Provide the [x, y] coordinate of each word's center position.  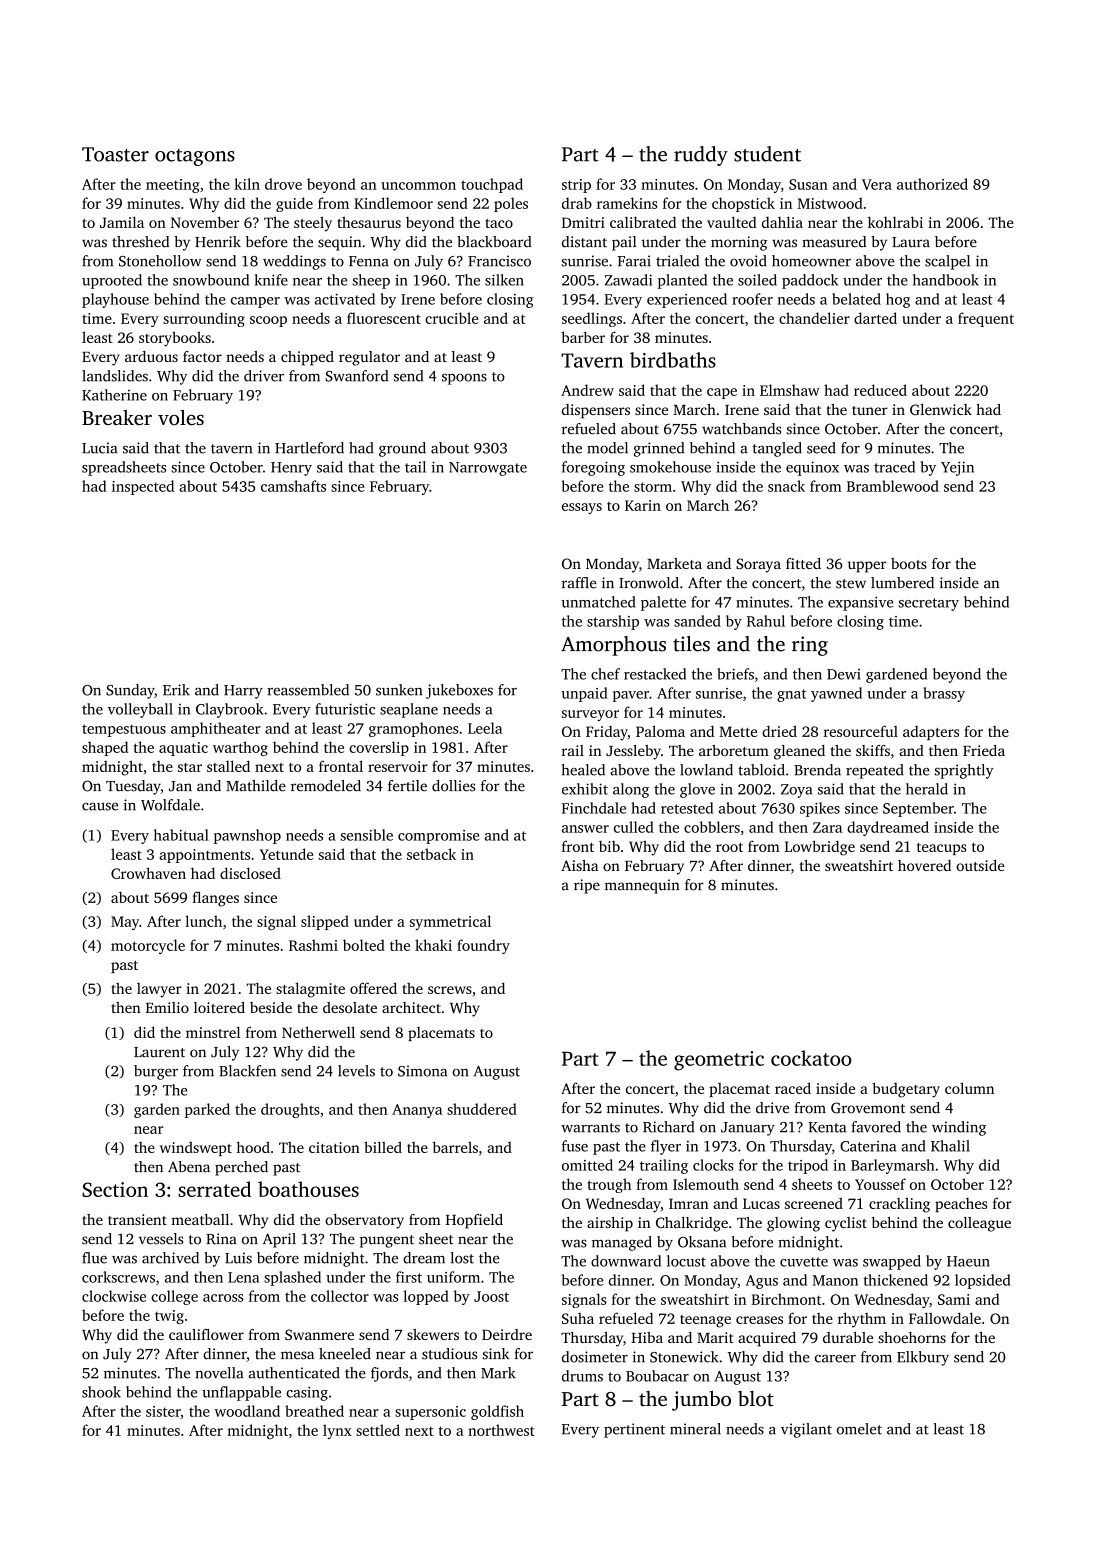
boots [909, 563]
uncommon [419, 186]
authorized [932, 184]
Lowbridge [820, 848]
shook [101, 1392]
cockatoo [811, 1058]
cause [100, 806]
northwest [501, 1430]
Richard [668, 1127]
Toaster [115, 154]
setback [431, 854]
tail [415, 467]
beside [271, 1007]
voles [181, 417]
